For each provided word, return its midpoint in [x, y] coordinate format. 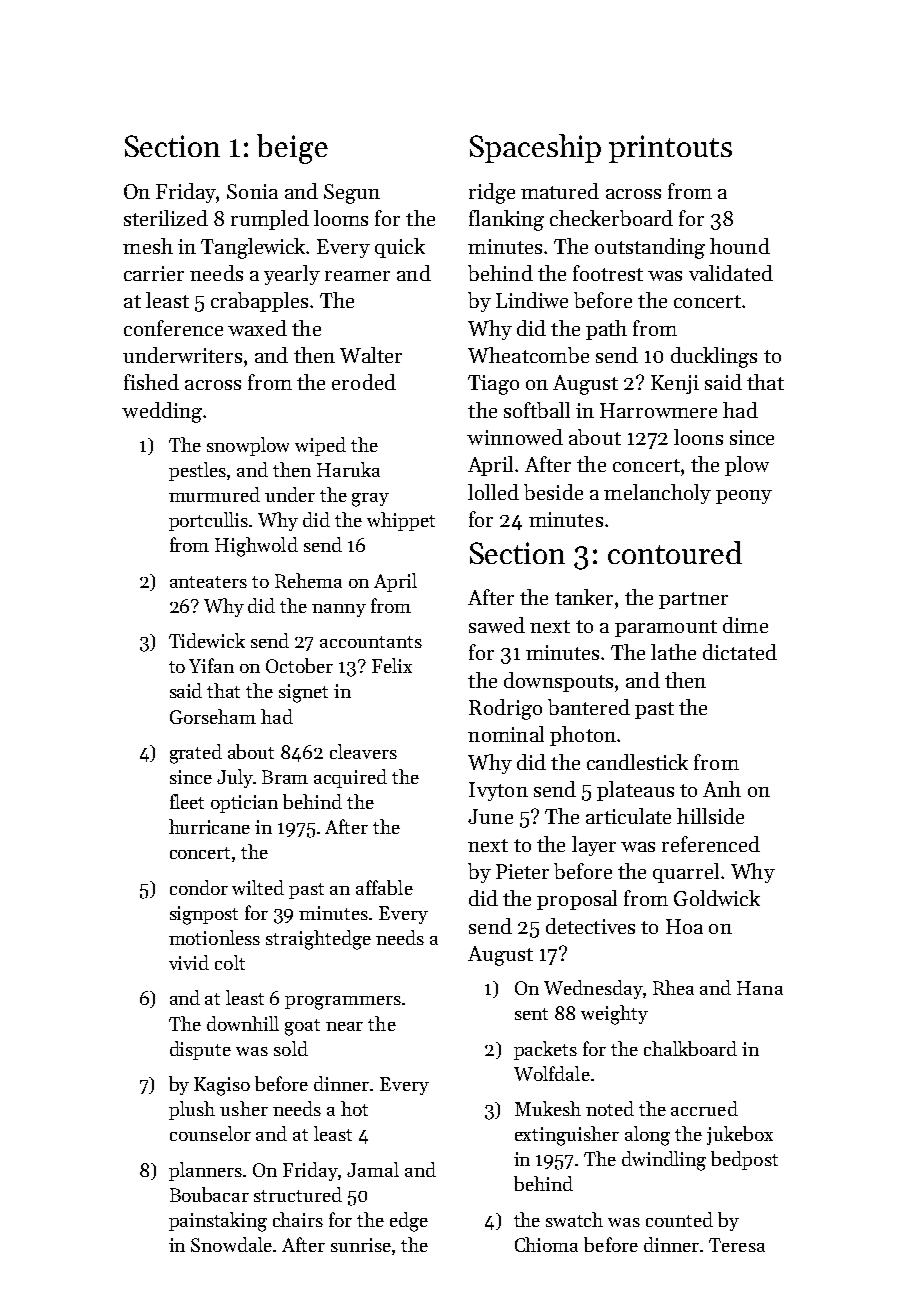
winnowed [515, 437]
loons [698, 437]
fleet [187, 801]
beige [292, 149]
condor [199, 887]
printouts [670, 149]
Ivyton [498, 791]
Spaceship [535, 148]
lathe [673, 652]
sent [531, 1014]
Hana [760, 988]
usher [244, 1108]
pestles [197, 471]
